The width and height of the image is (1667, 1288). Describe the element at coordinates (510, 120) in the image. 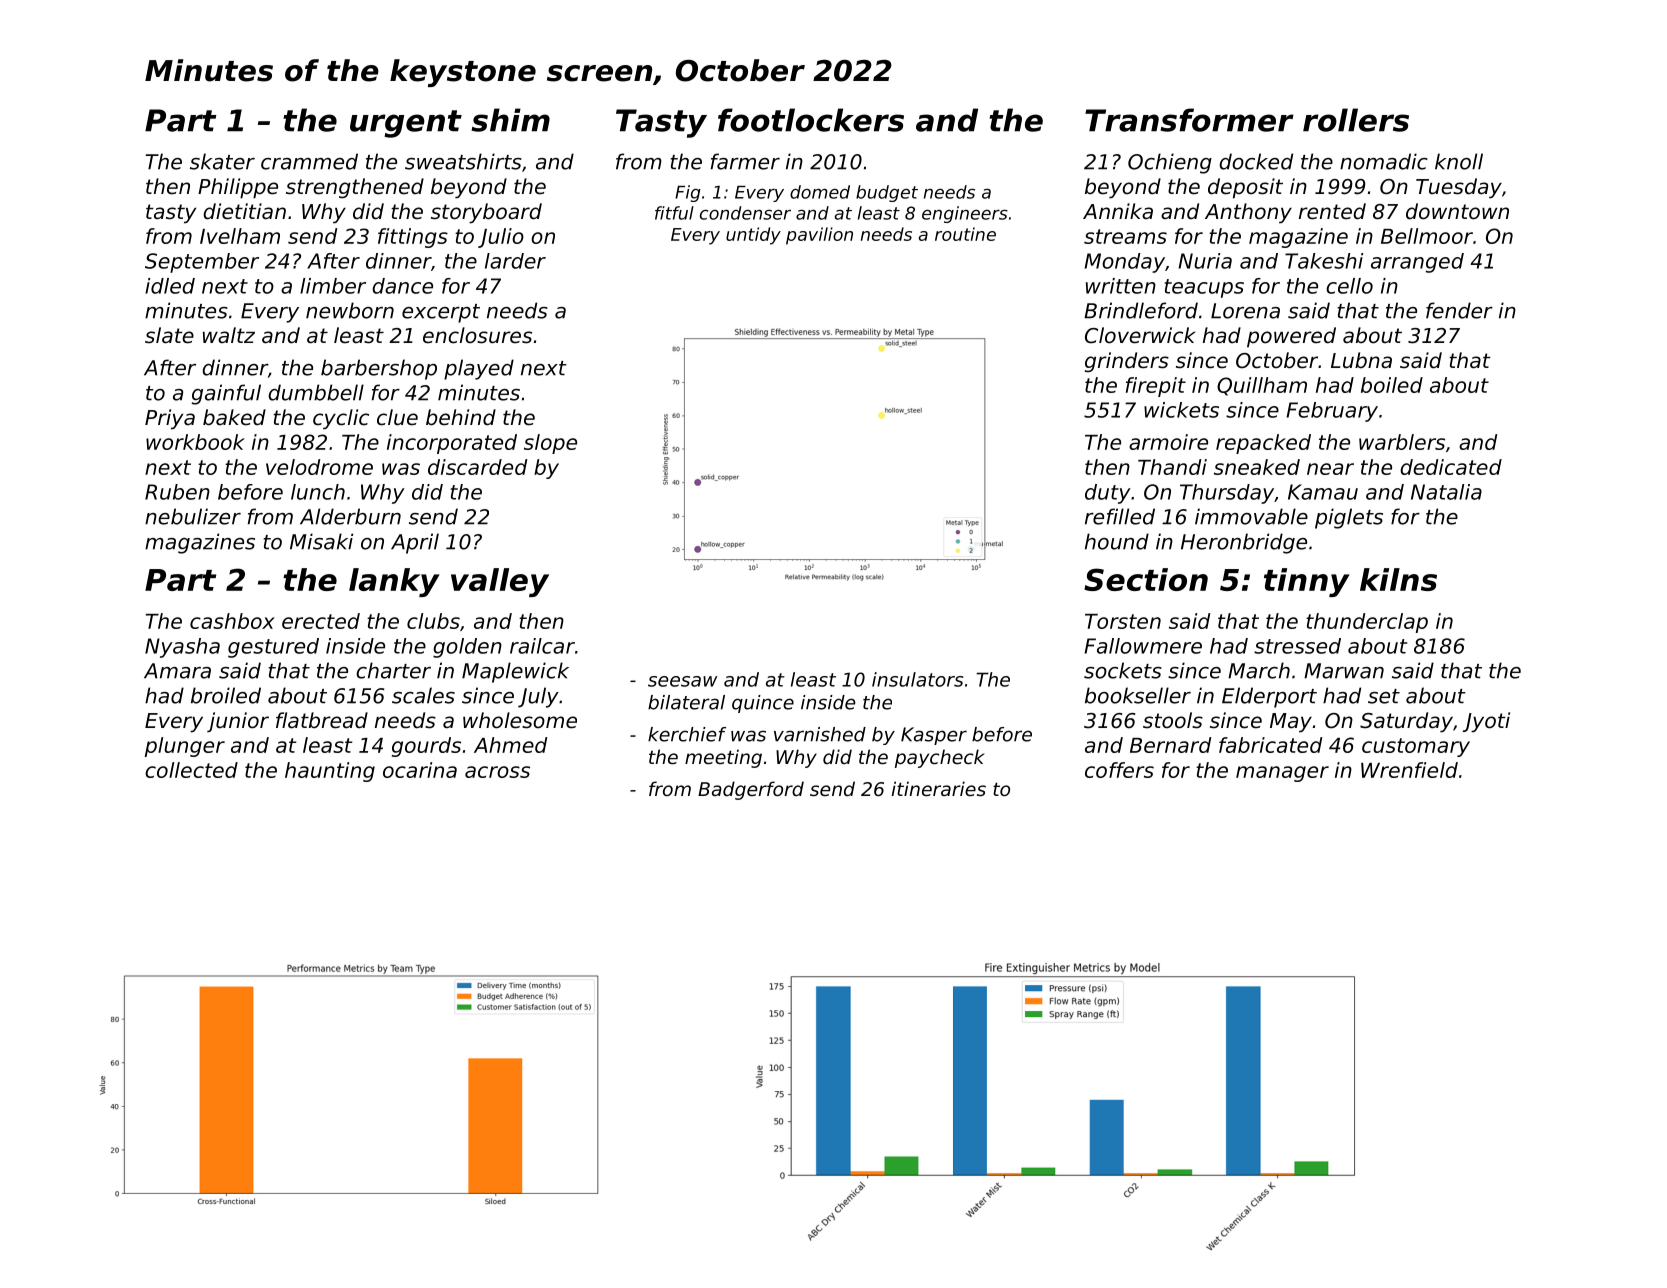

I see `shim` at that location.
